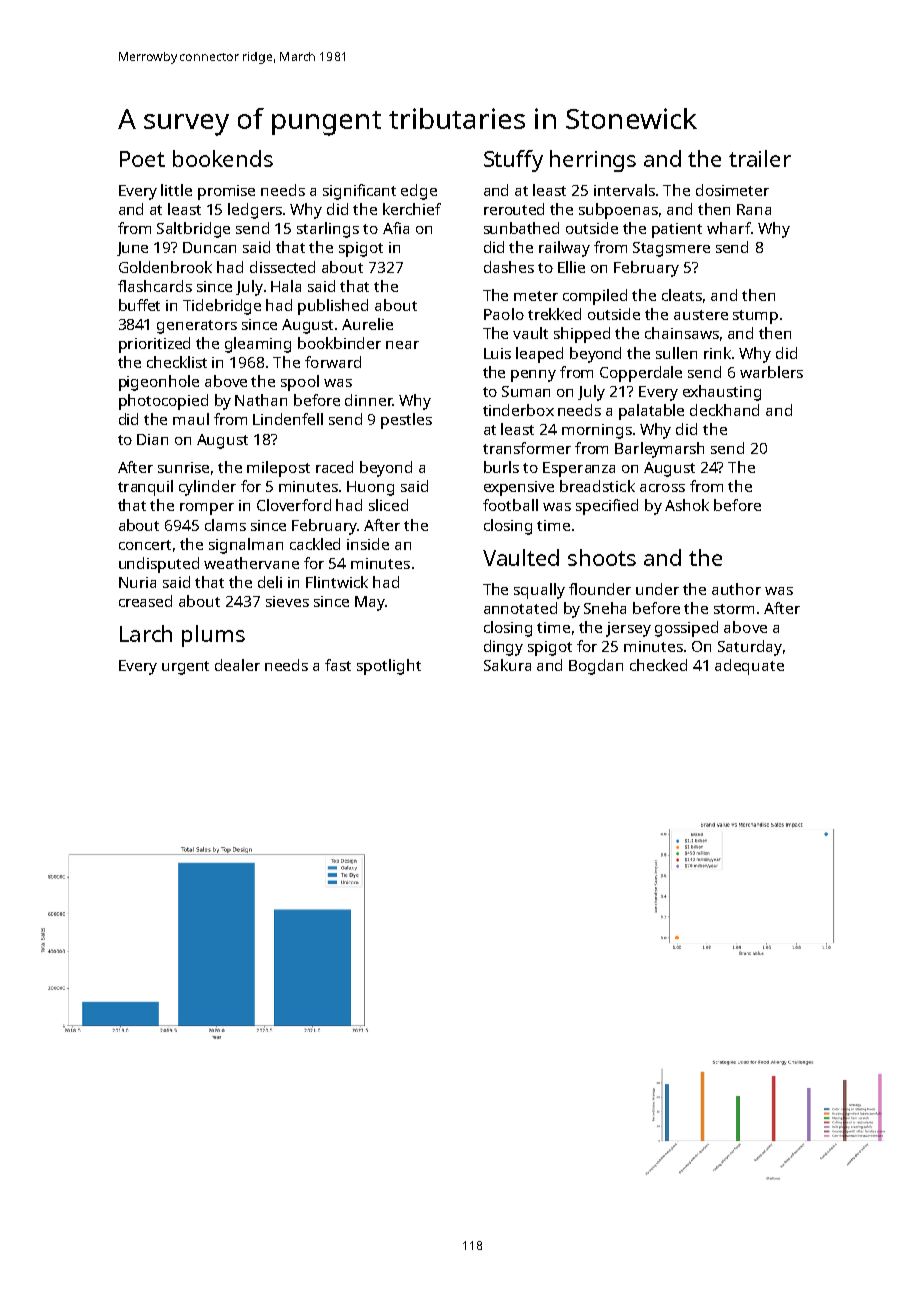 The width and height of the screenshot is (924, 1308). I want to click on wharf, so click(729, 228).
